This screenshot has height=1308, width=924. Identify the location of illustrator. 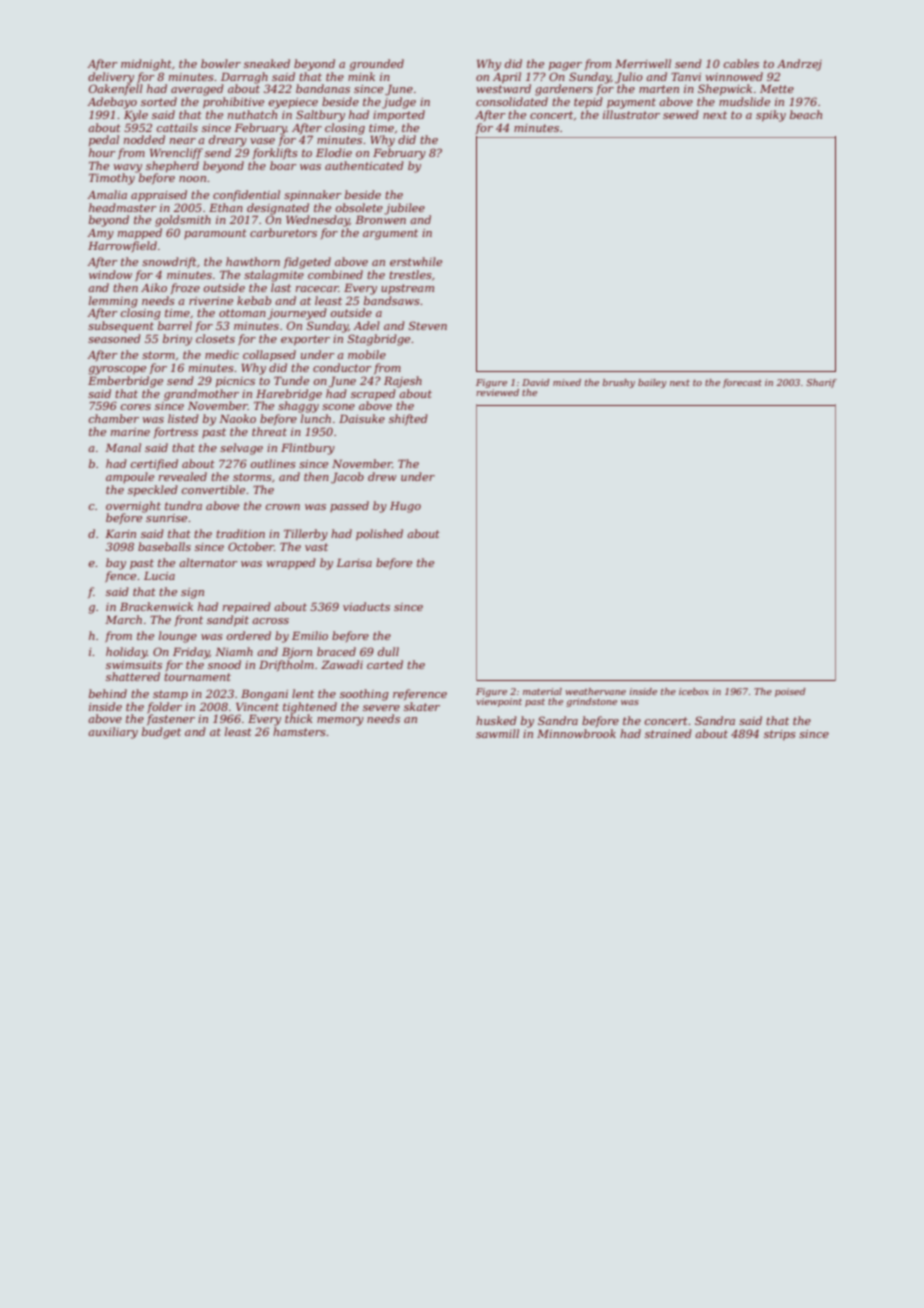
(631, 114).
